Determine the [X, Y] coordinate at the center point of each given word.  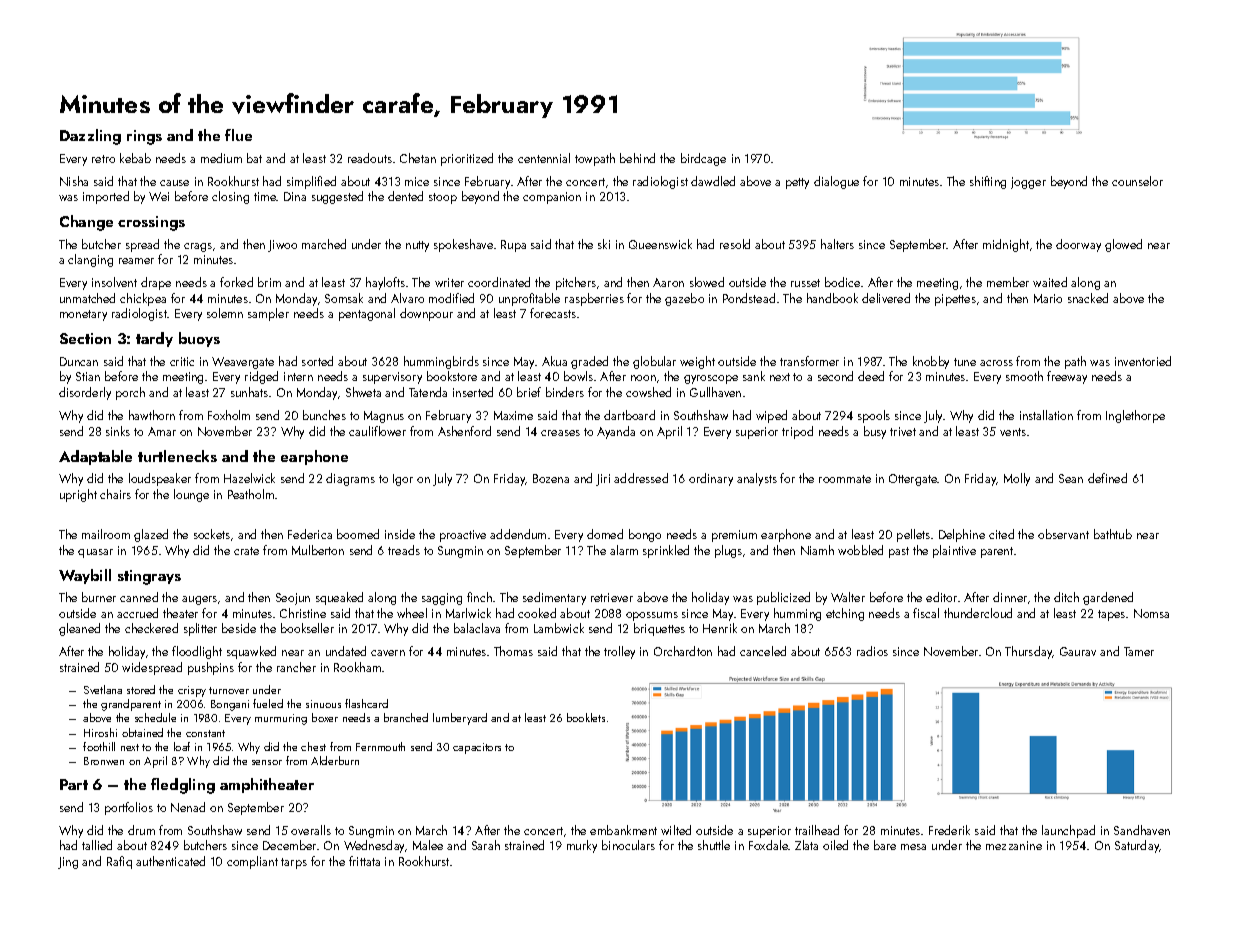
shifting [988, 182]
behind [637, 158]
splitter [200, 629]
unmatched [87, 298]
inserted [473, 392]
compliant [252, 862]
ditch [1066, 597]
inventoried [1143, 361]
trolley [619, 652]
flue [238, 135]
